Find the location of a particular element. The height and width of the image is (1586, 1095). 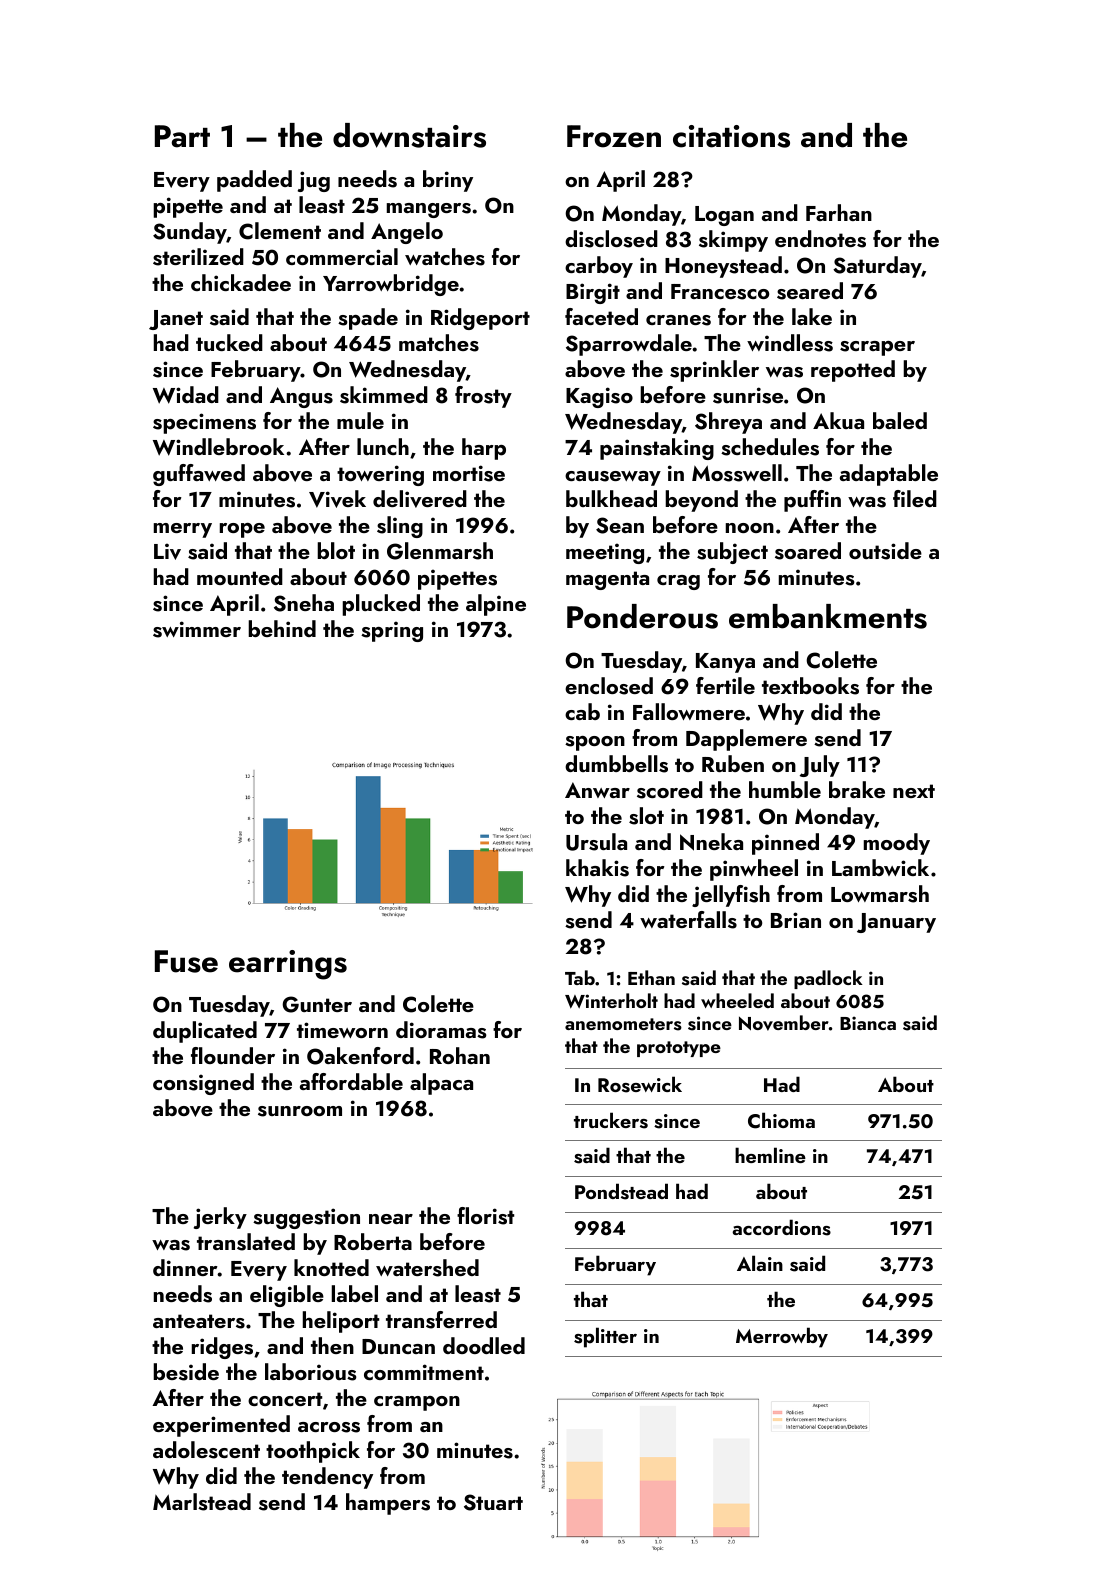

hemline is located at coordinates (770, 1155).
